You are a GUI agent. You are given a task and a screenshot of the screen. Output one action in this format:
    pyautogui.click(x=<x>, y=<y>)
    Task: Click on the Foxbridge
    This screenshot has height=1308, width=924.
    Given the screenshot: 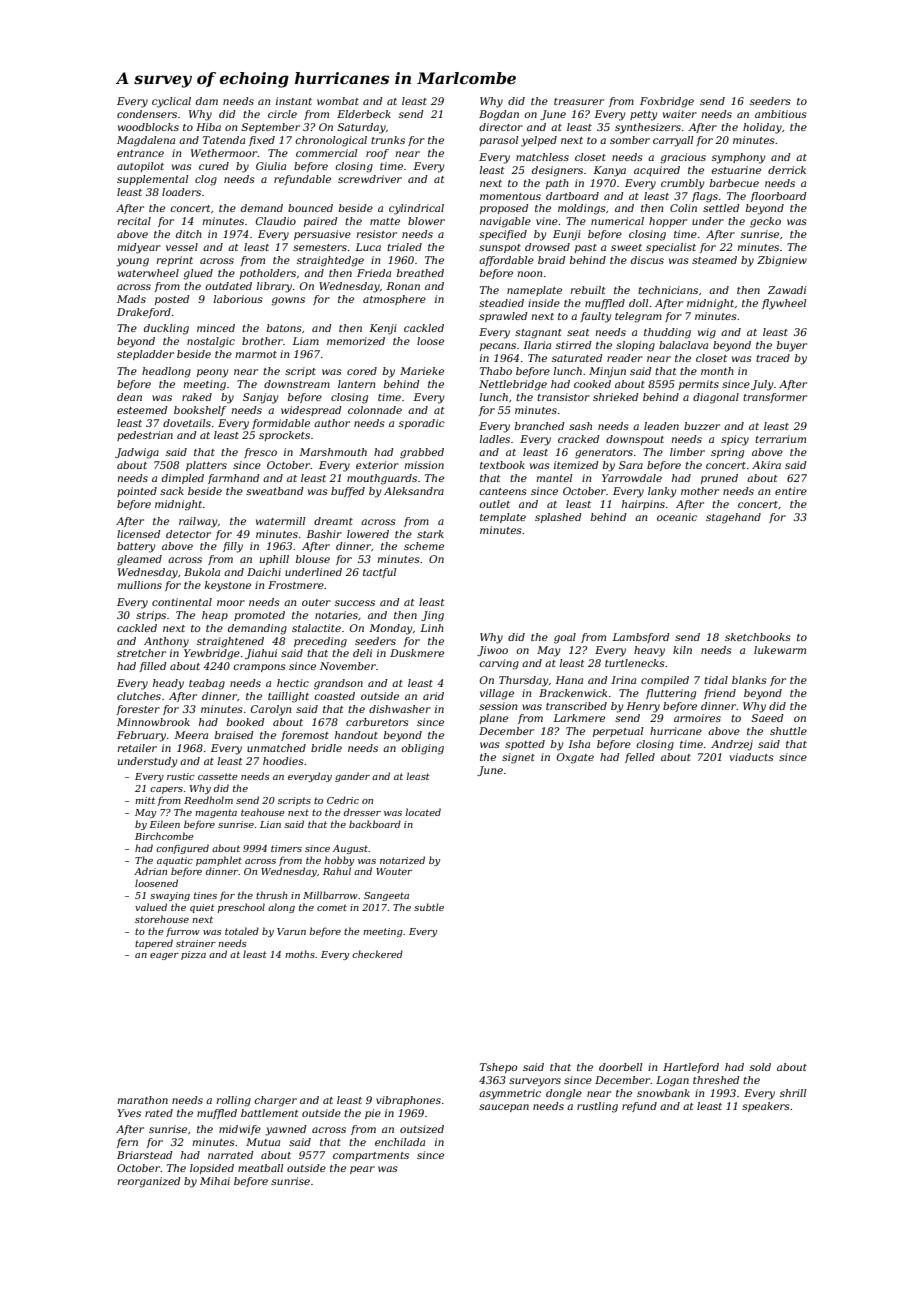 What is the action you would take?
    pyautogui.click(x=667, y=102)
